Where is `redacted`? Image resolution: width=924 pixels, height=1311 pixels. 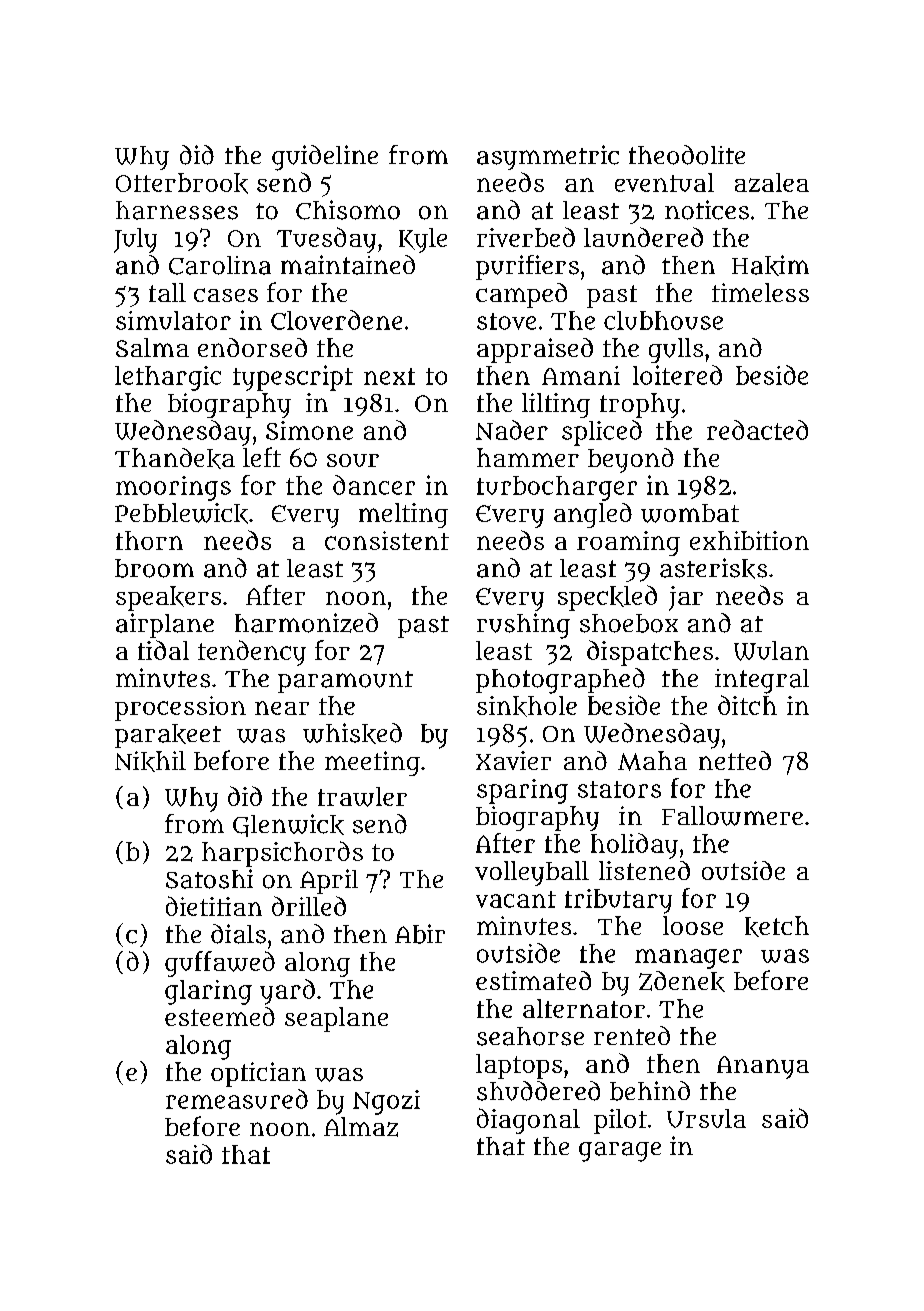 redacted is located at coordinates (757, 430).
